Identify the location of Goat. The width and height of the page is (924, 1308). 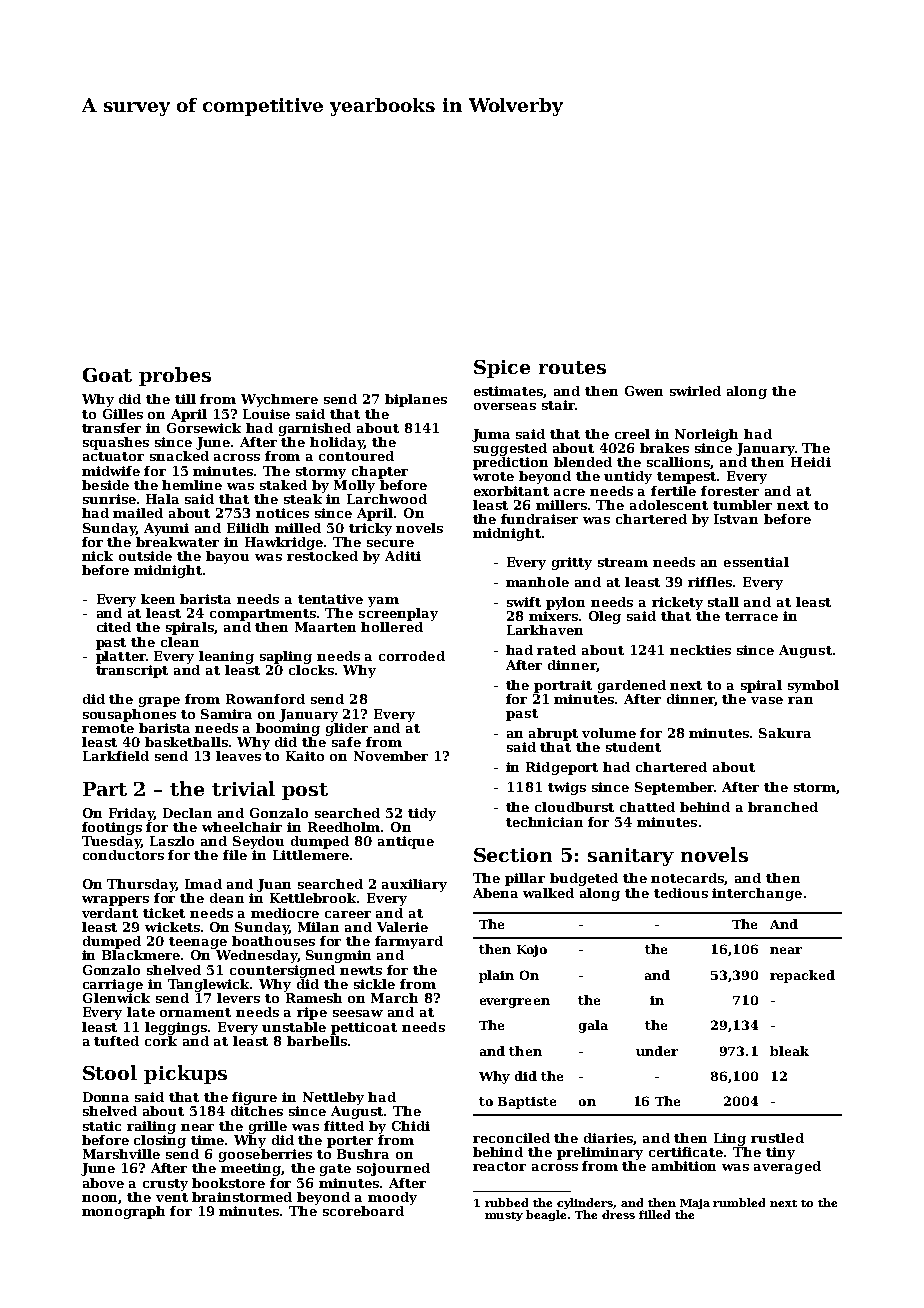
(107, 375).
